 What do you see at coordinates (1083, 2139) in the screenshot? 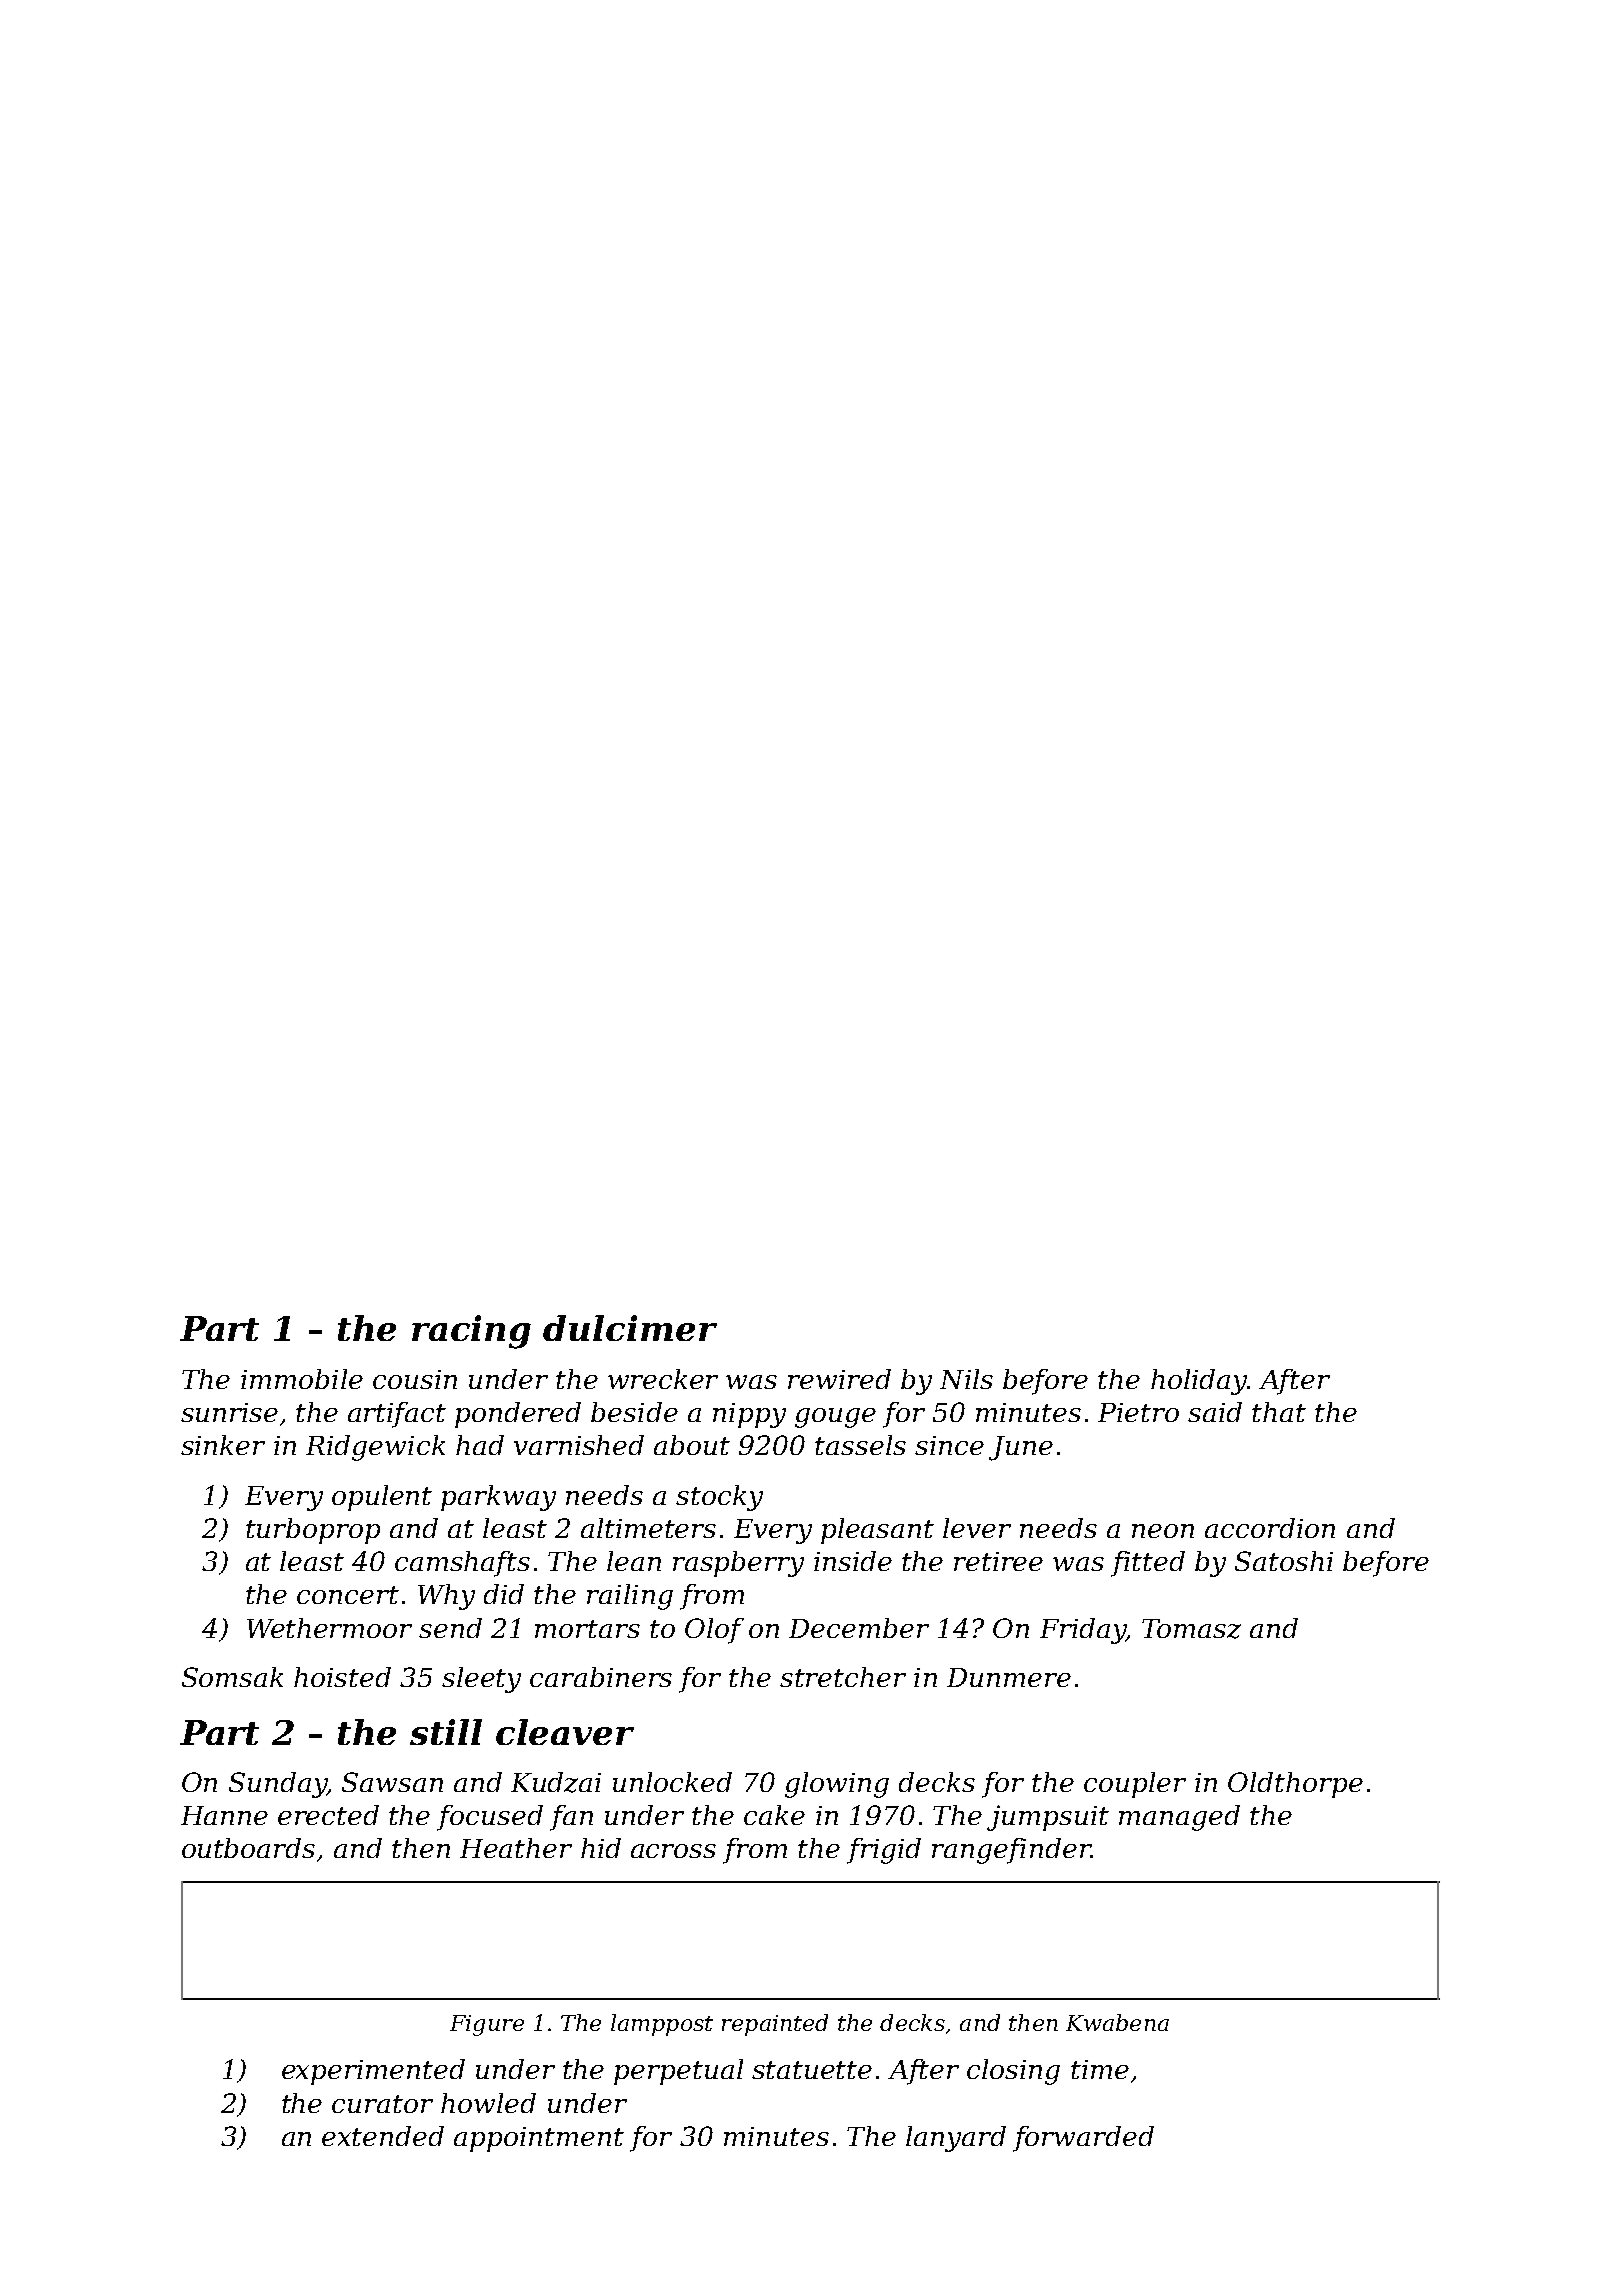
I see `forwarded` at bounding box center [1083, 2139].
